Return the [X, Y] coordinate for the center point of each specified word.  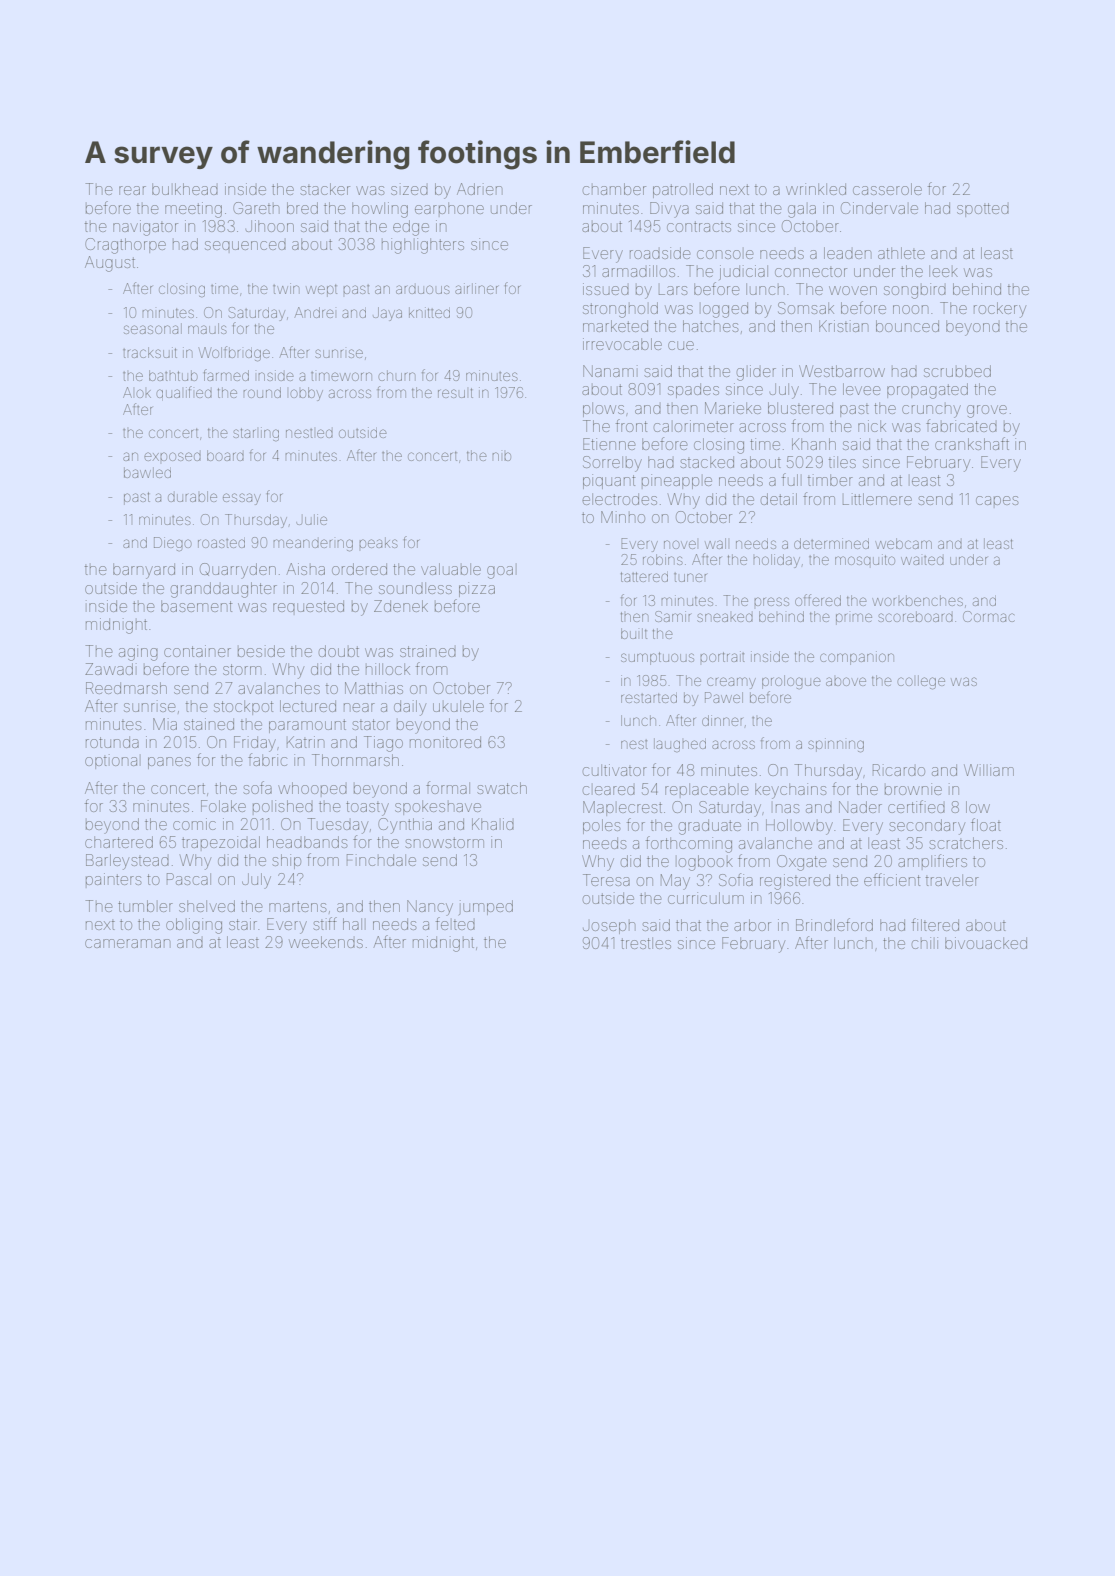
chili [925, 943]
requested [308, 606]
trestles [646, 943]
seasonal [153, 328]
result [455, 393]
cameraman [128, 943]
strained [428, 651]
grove [987, 411]
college [921, 682]
